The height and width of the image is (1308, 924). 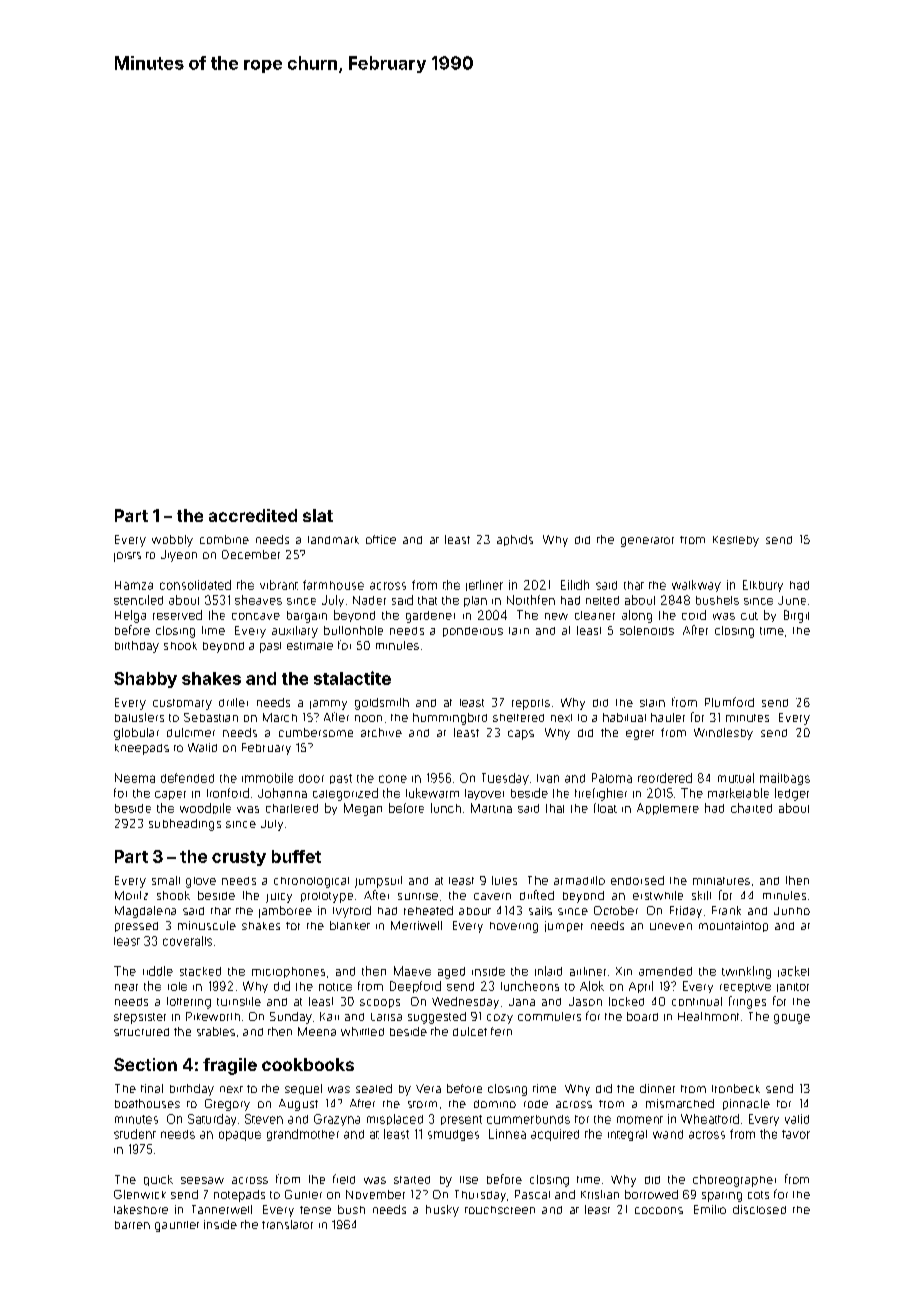 I want to click on cut, so click(x=749, y=616).
